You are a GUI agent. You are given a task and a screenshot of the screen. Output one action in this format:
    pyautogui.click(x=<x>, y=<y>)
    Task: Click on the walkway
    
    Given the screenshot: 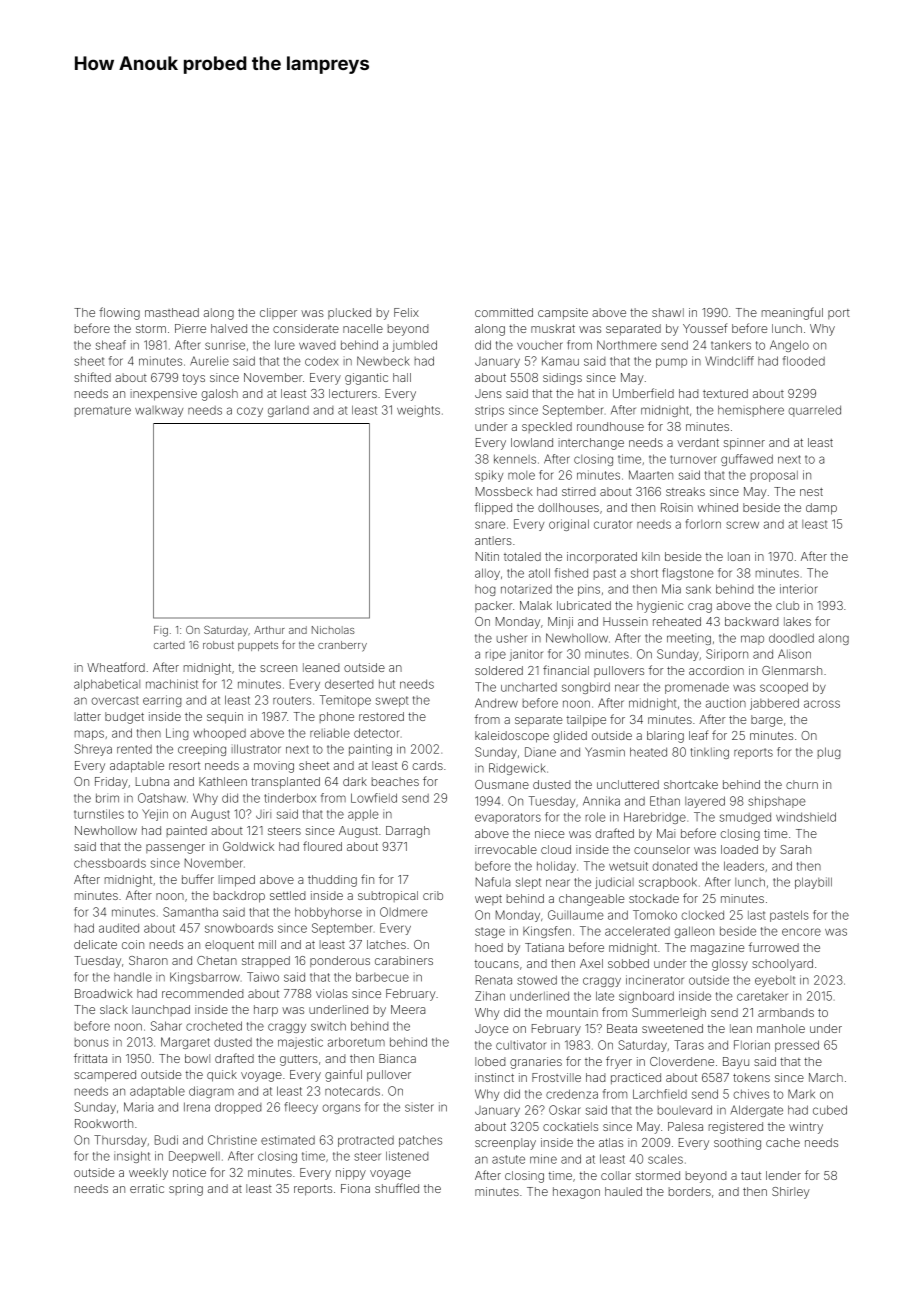 What is the action you would take?
    pyautogui.click(x=159, y=411)
